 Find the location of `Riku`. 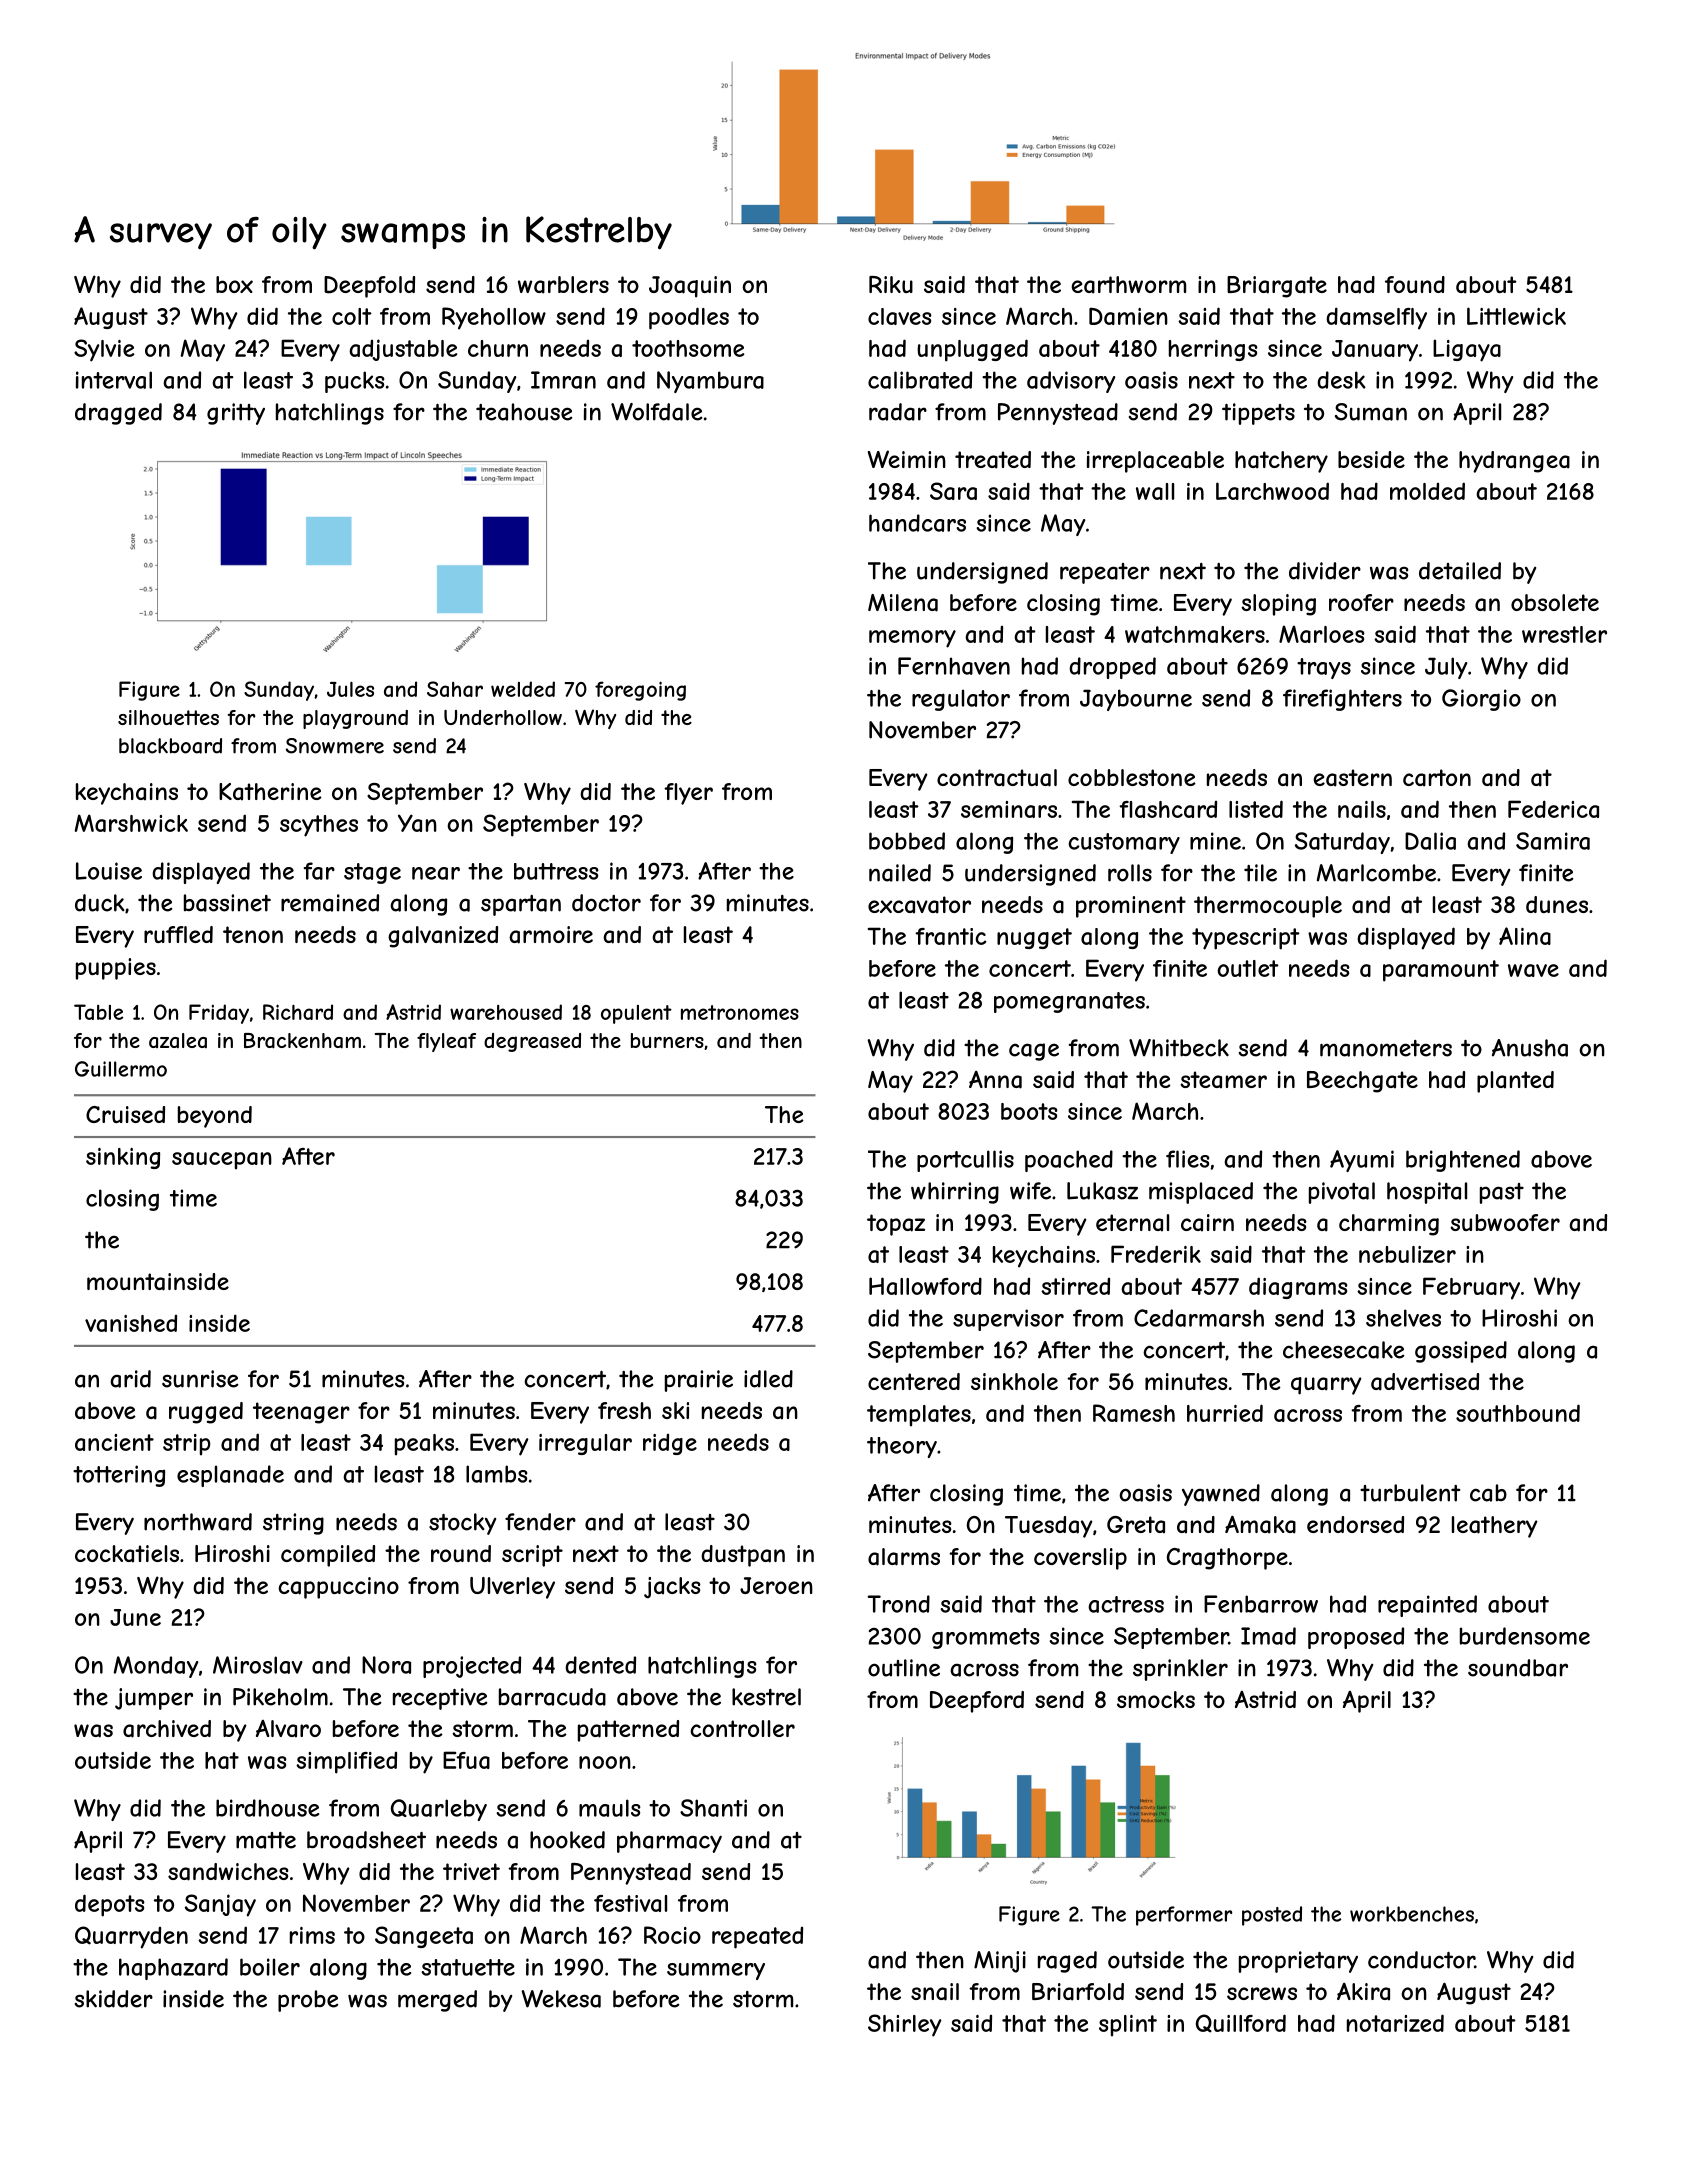

Riku is located at coordinates (891, 284).
